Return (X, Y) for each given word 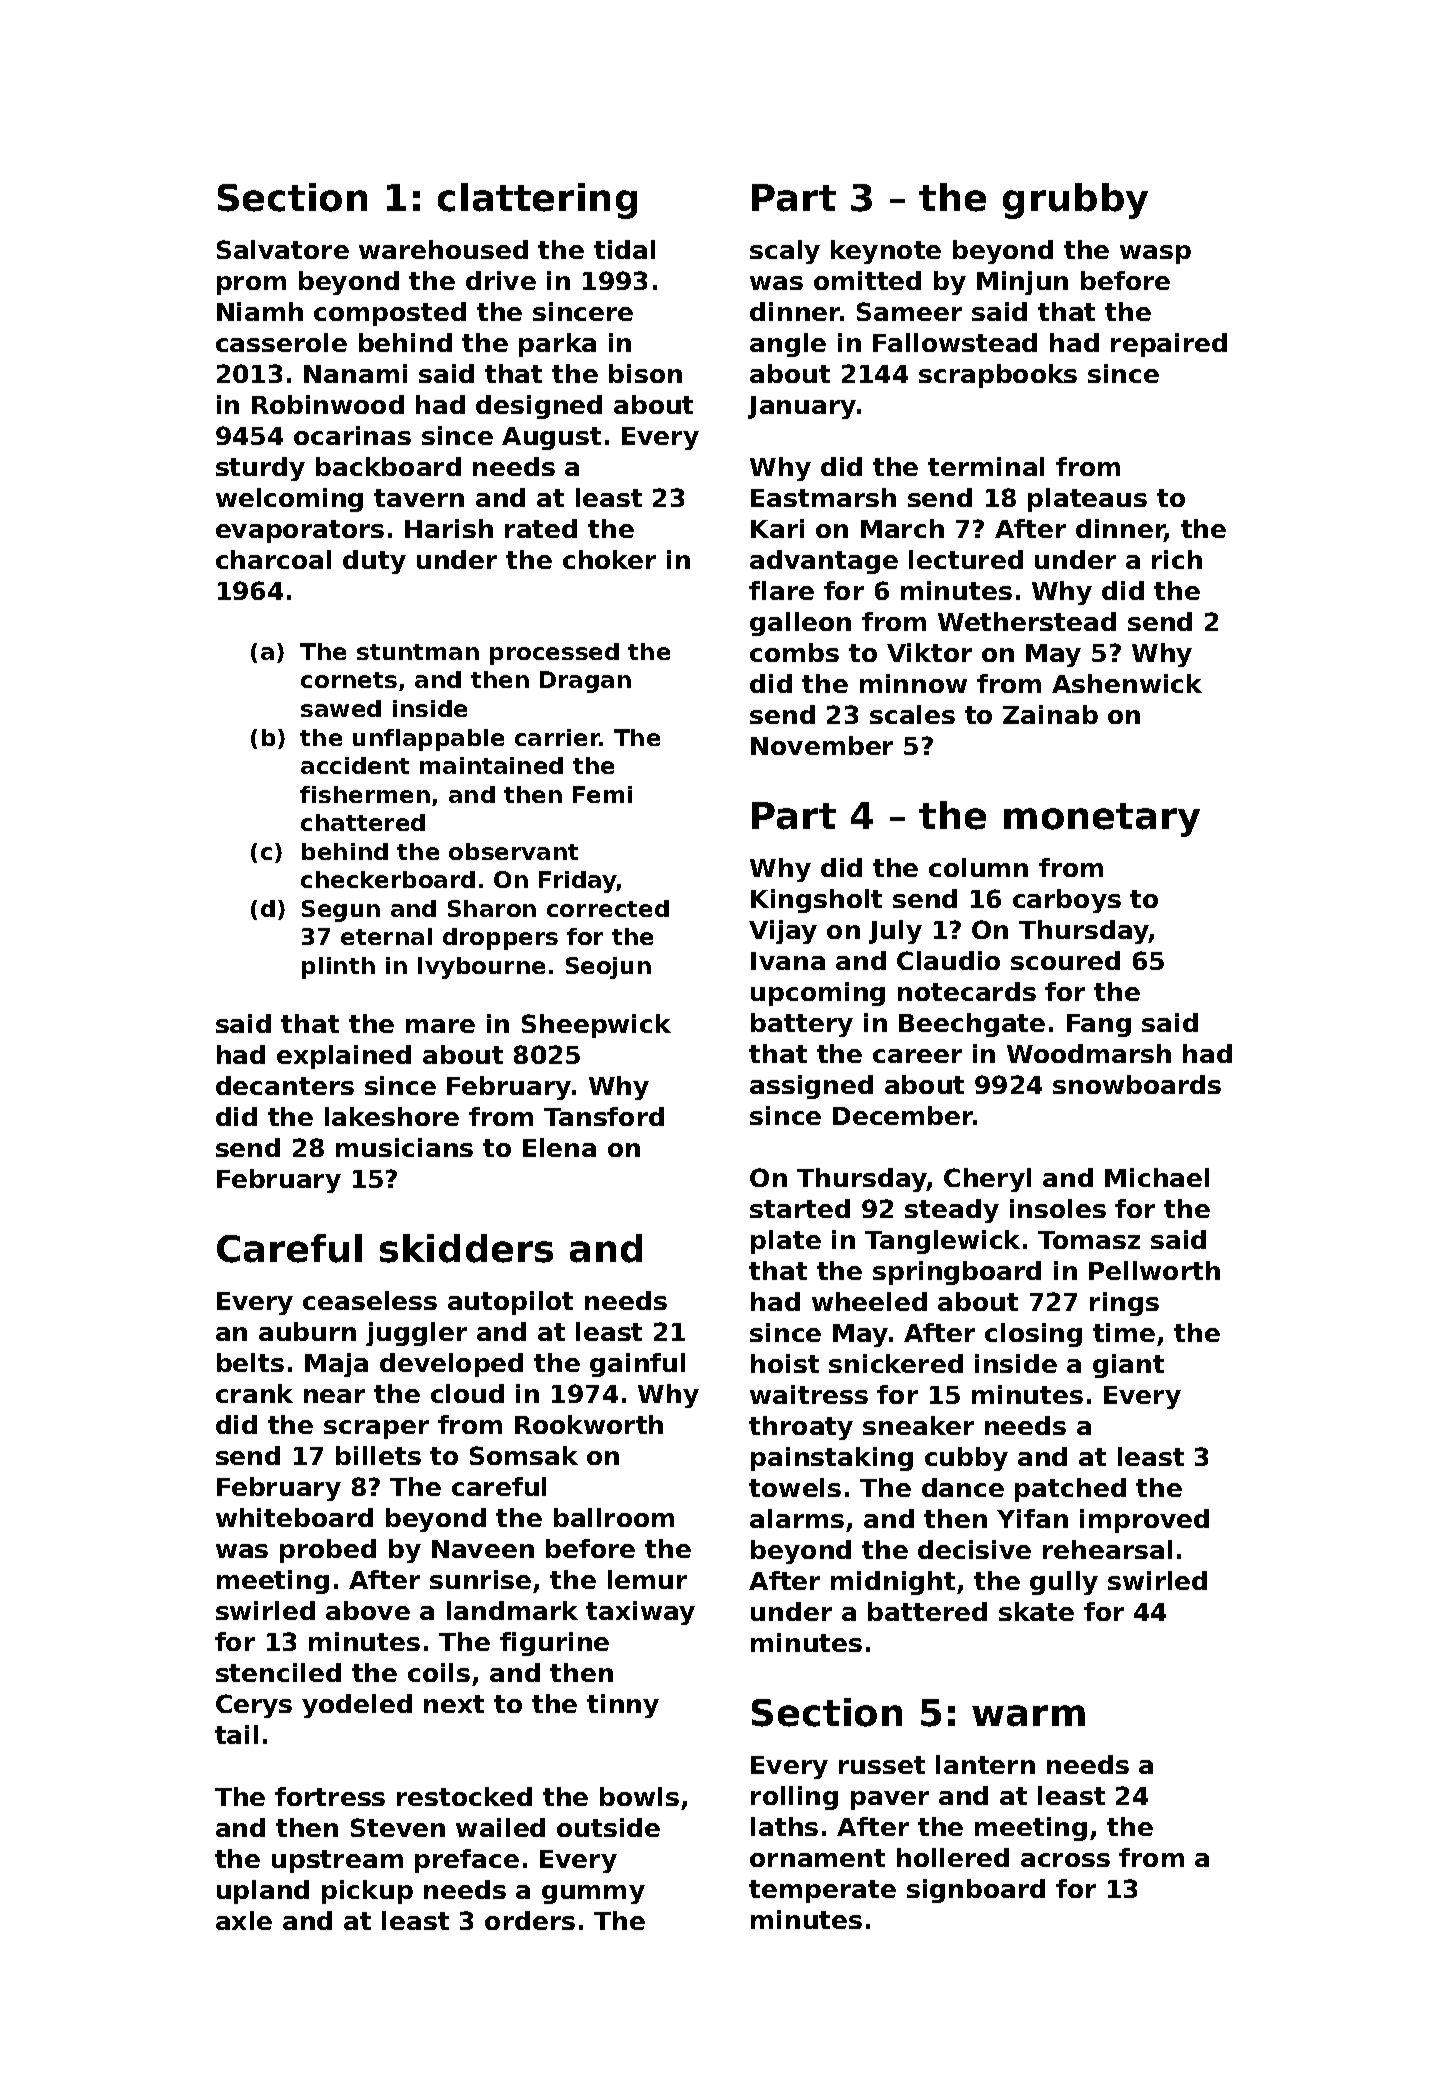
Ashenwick (1127, 683)
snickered (896, 1363)
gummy (593, 1894)
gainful (637, 1365)
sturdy (260, 469)
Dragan (585, 682)
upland (263, 1892)
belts (250, 1362)
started (800, 1208)
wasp (1155, 254)
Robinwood (328, 404)
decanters (285, 1085)
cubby (966, 1459)
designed (539, 407)
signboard (976, 1891)
